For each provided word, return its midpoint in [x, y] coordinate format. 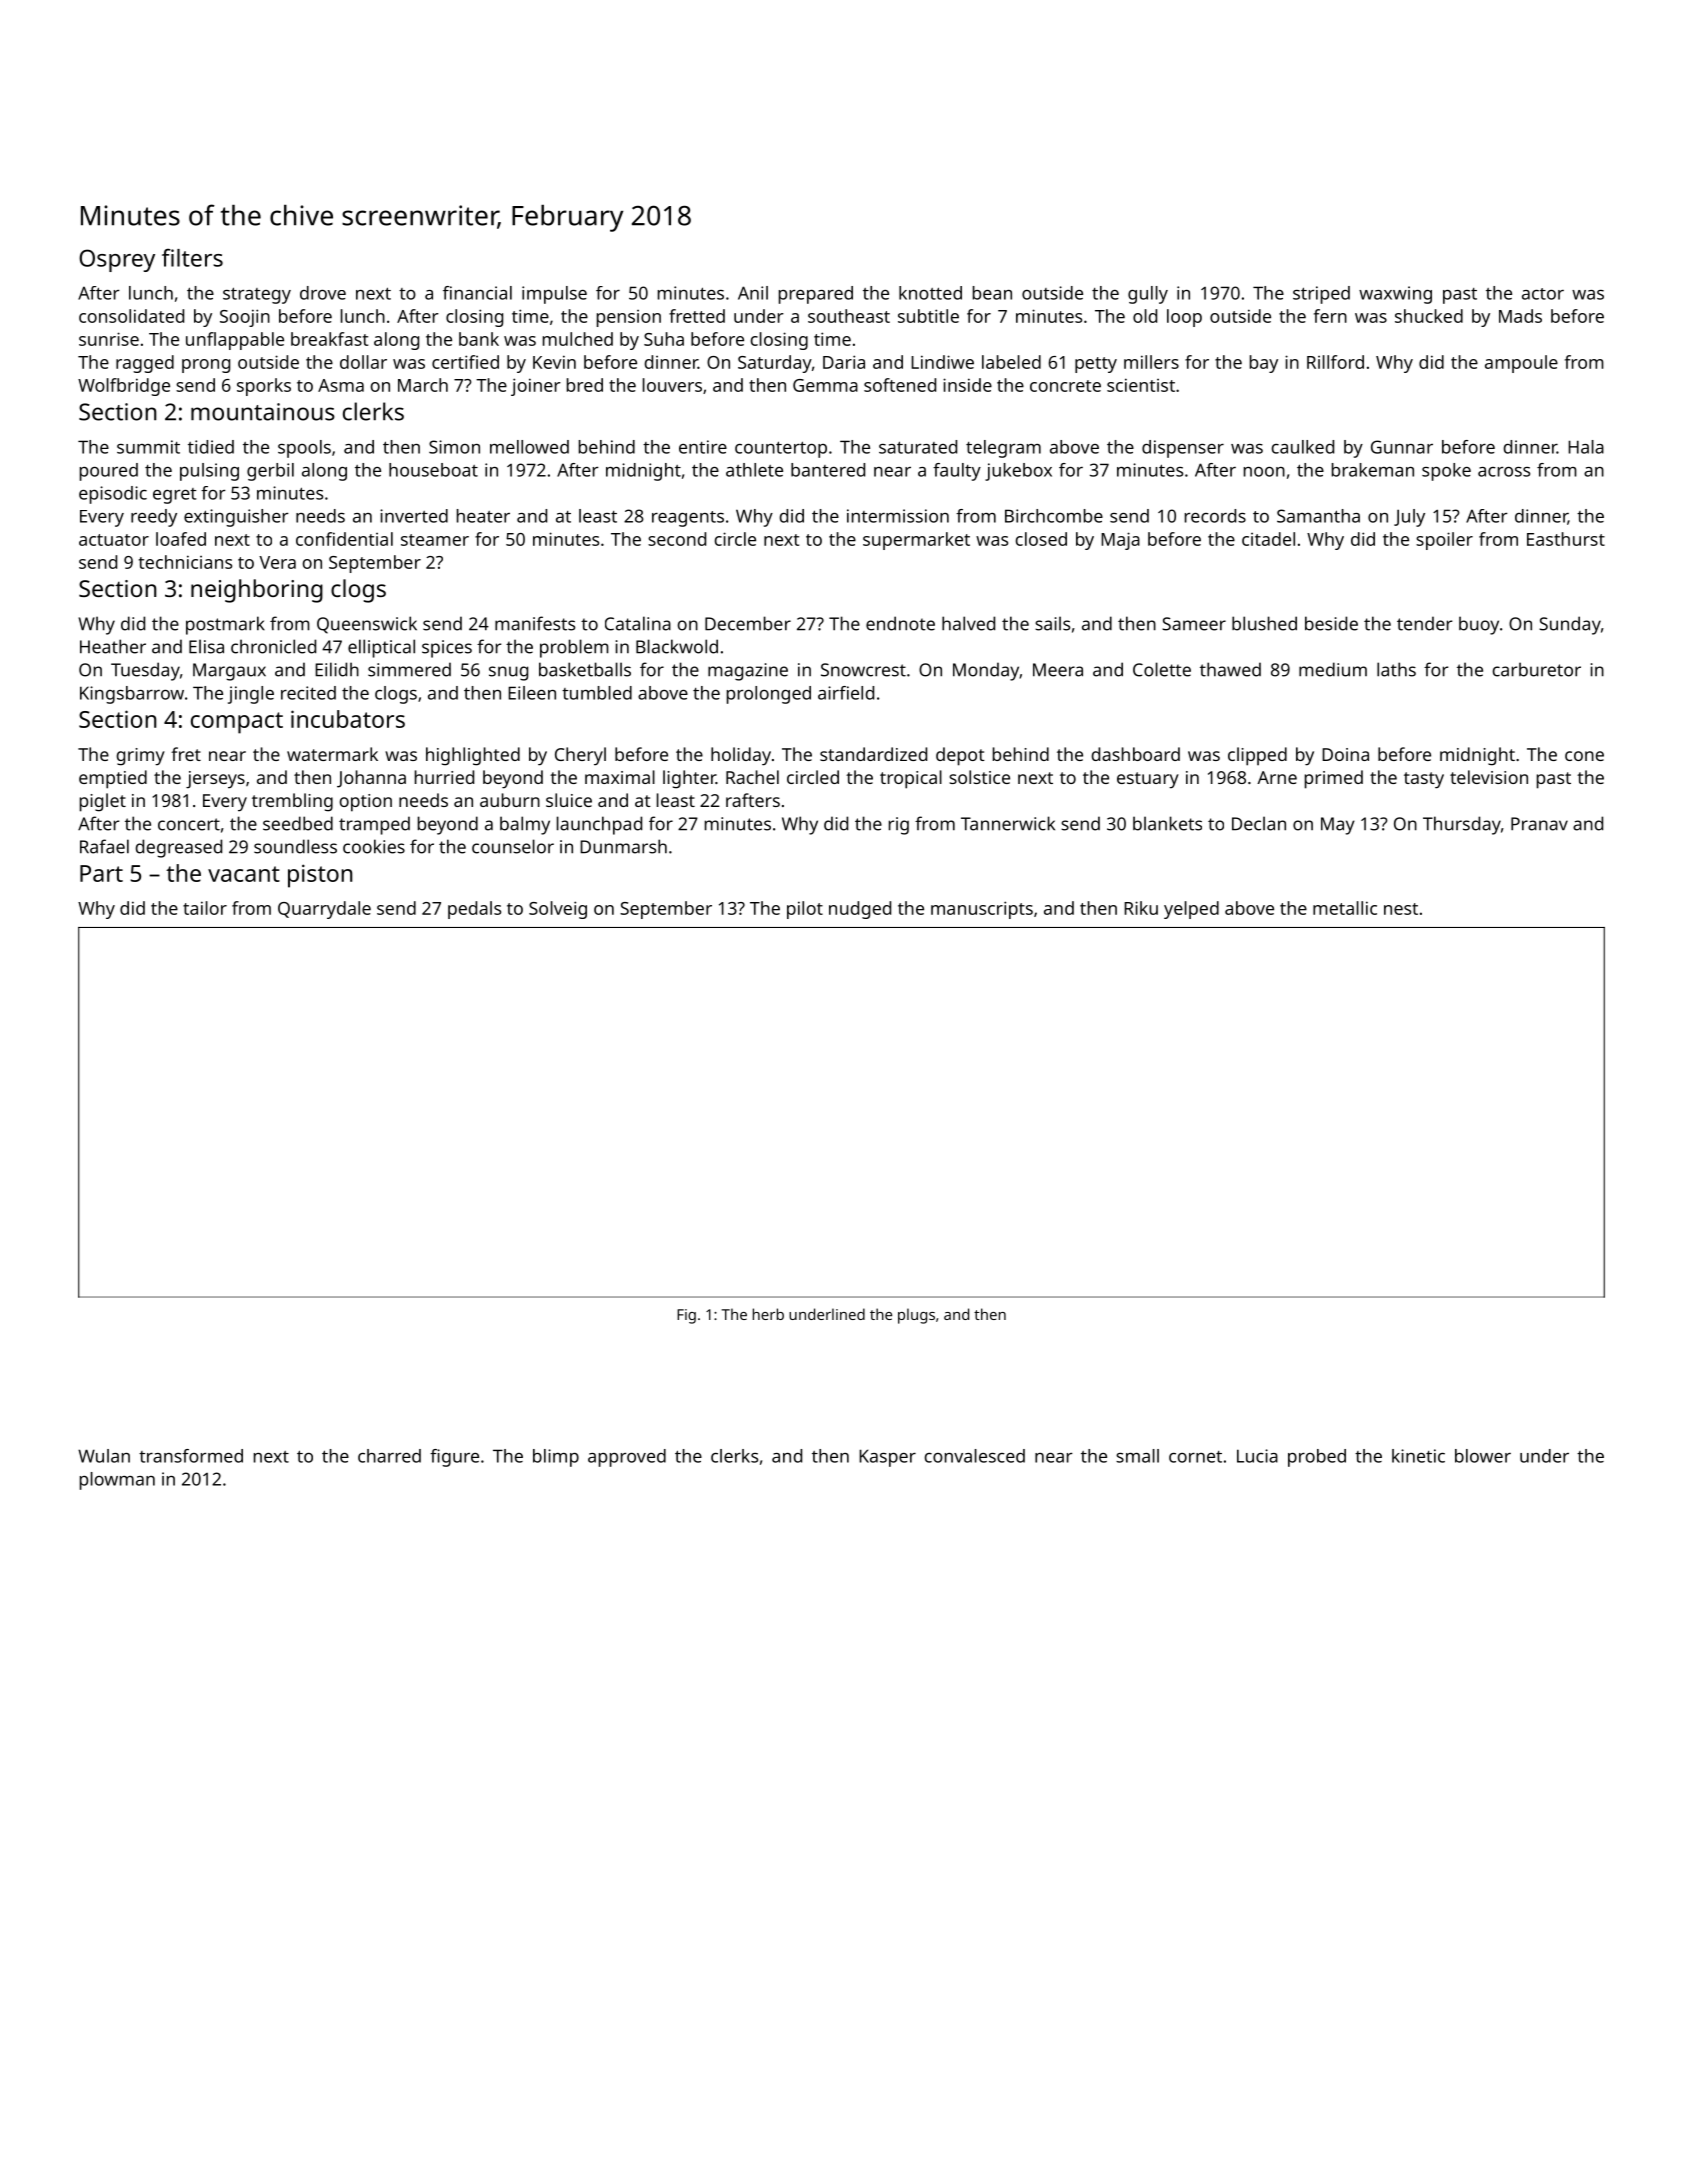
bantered [828, 470]
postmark [225, 625]
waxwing [1395, 295]
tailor [205, 908]
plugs [916, 1316]
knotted [930, 293]
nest [1401, 909]
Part [101, 873]
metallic [1345, 908]
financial [477, 293]
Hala [1586, 447]
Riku [1141, 908]
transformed [191, 1456]
